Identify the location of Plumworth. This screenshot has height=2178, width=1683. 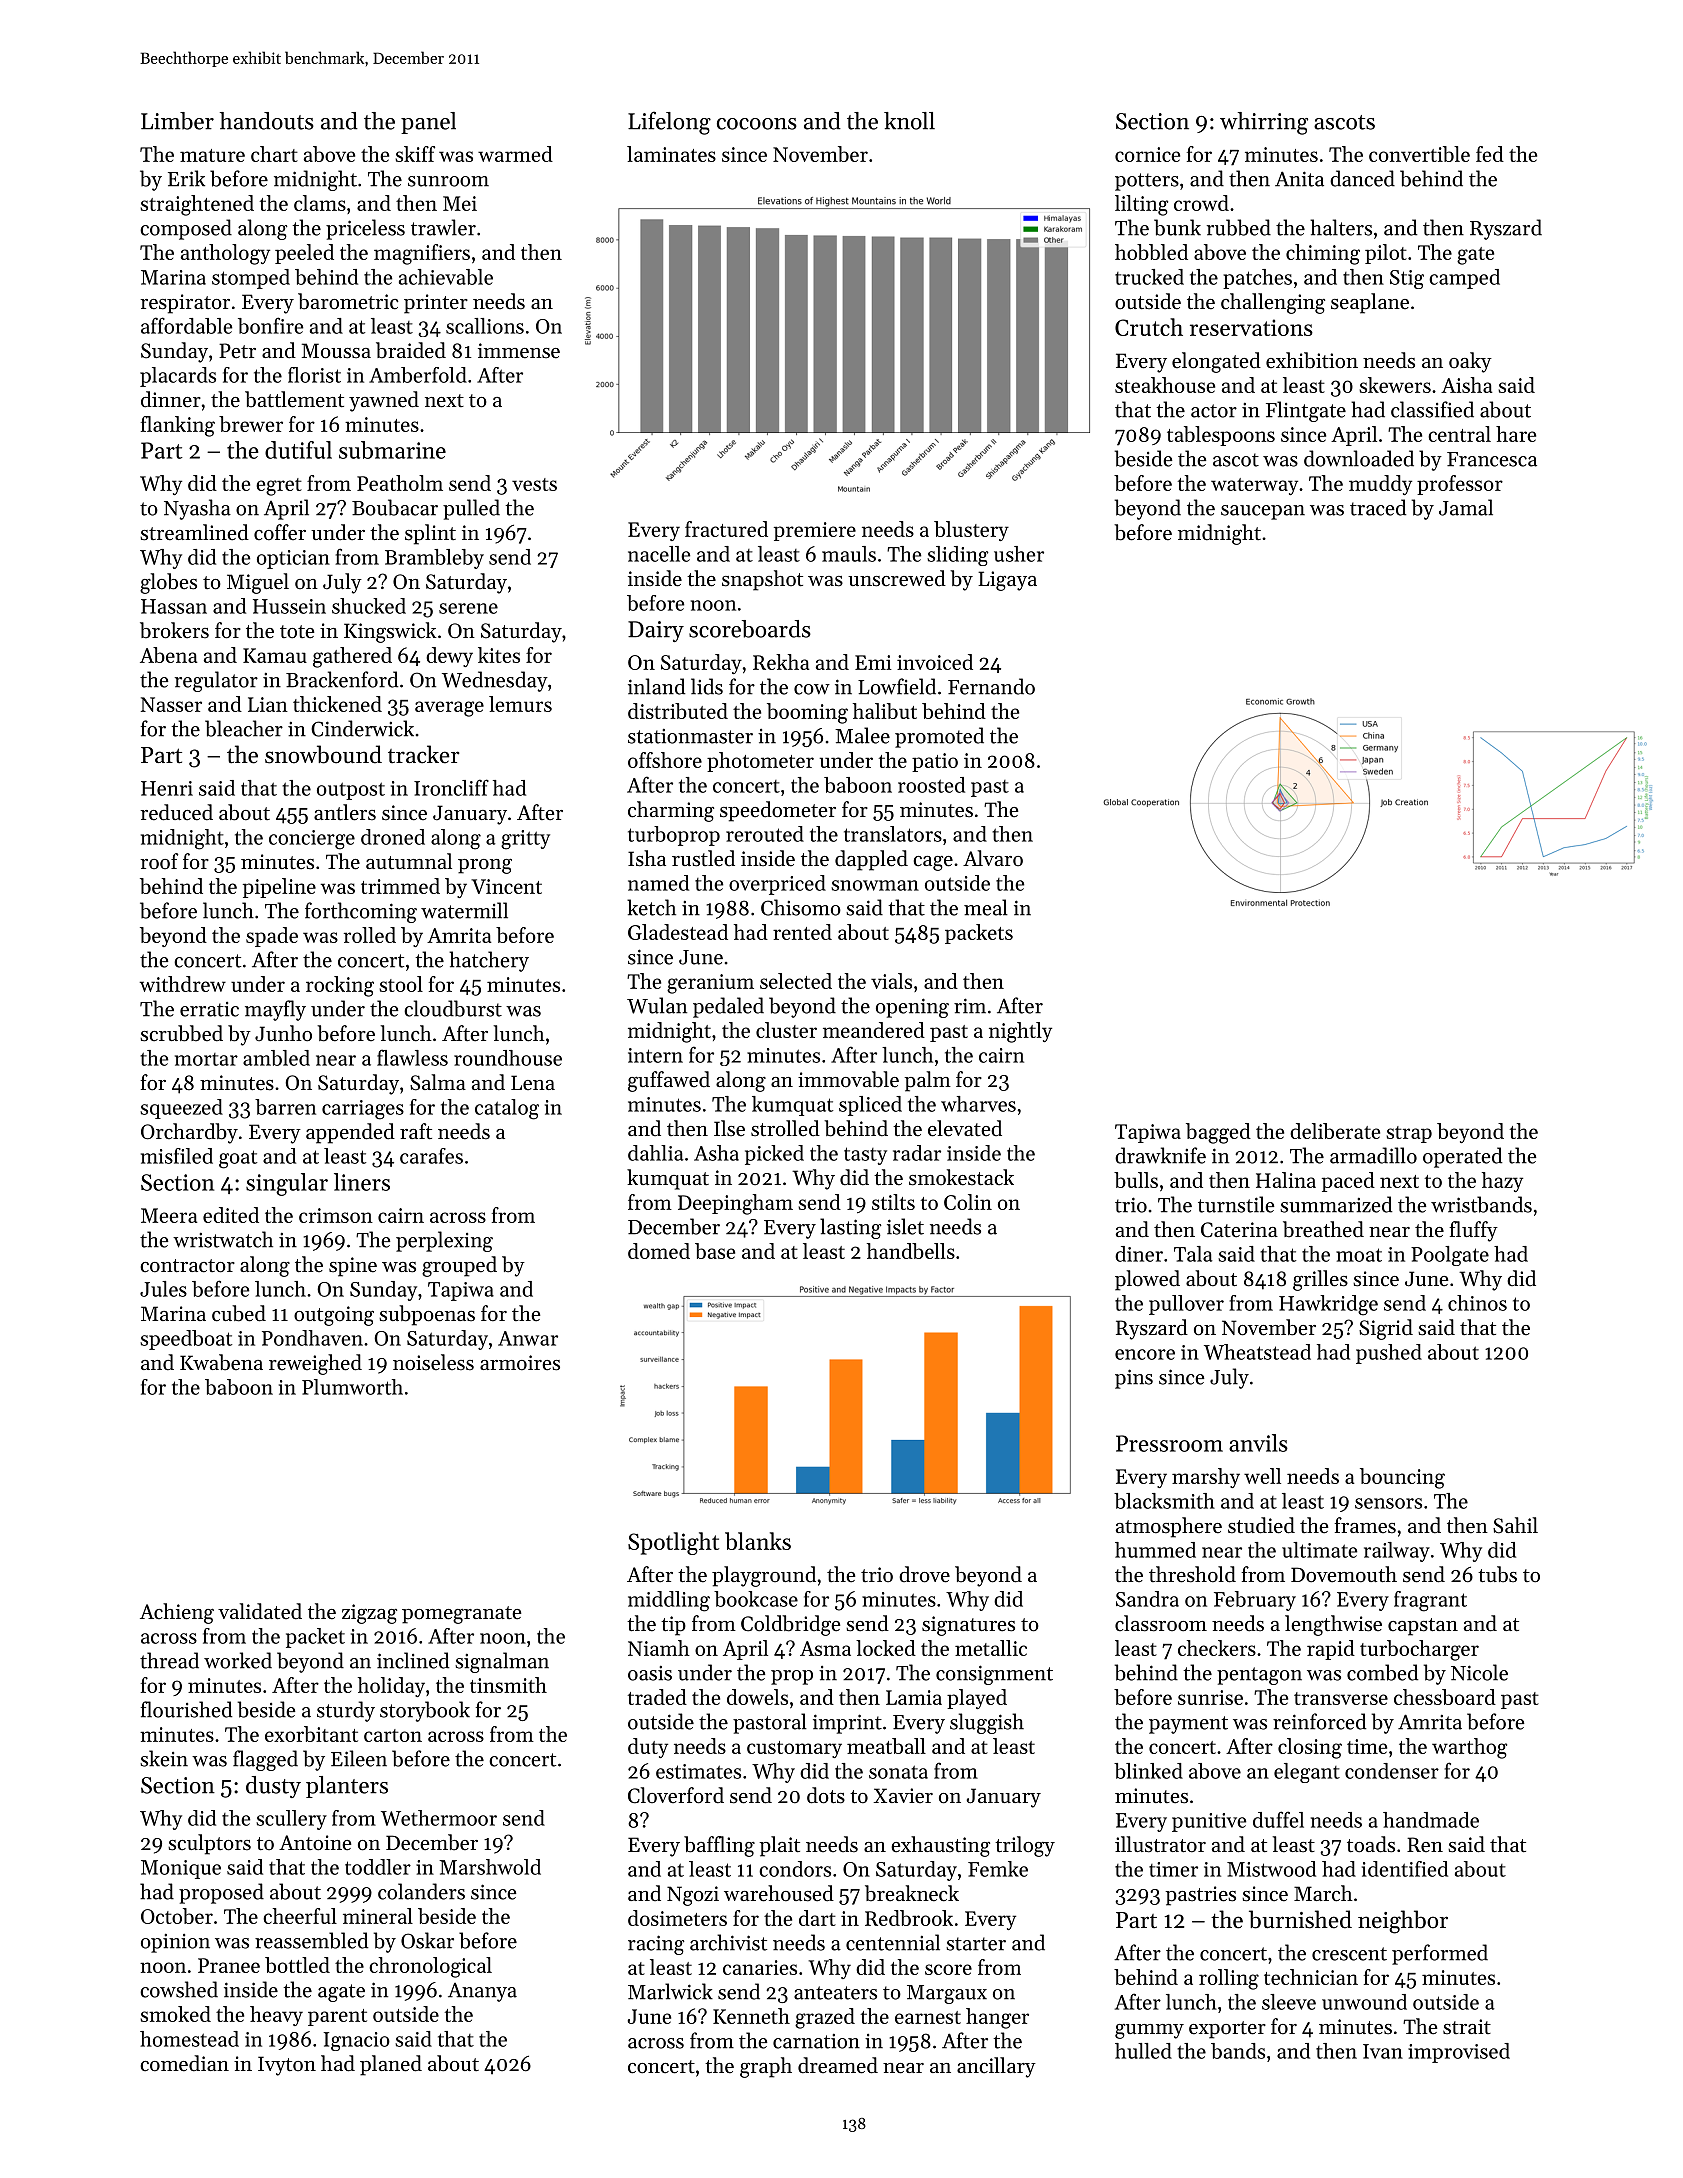
(352, 1387).
